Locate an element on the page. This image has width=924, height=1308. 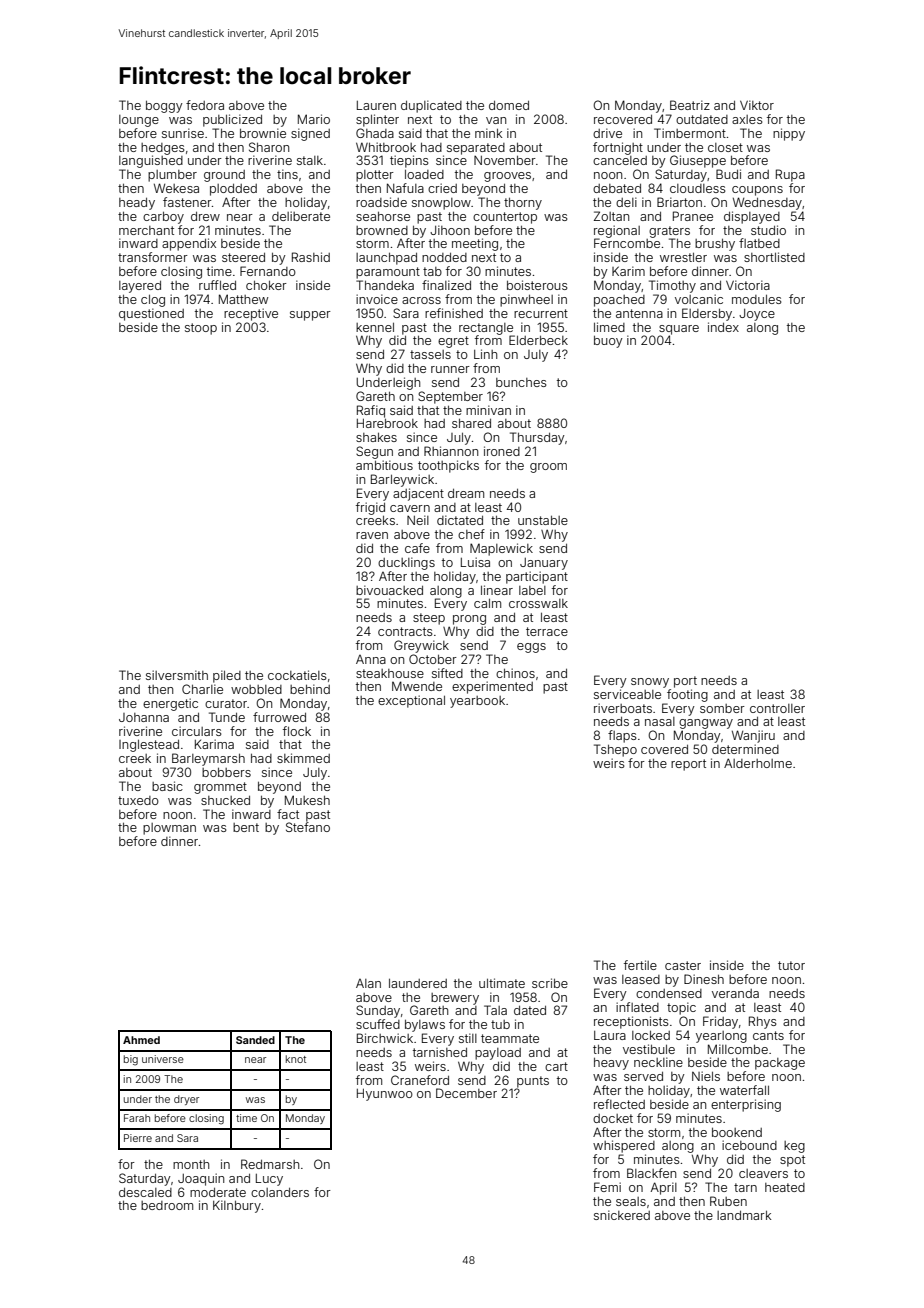
Alderholme is located at coordinates (758, 763).
